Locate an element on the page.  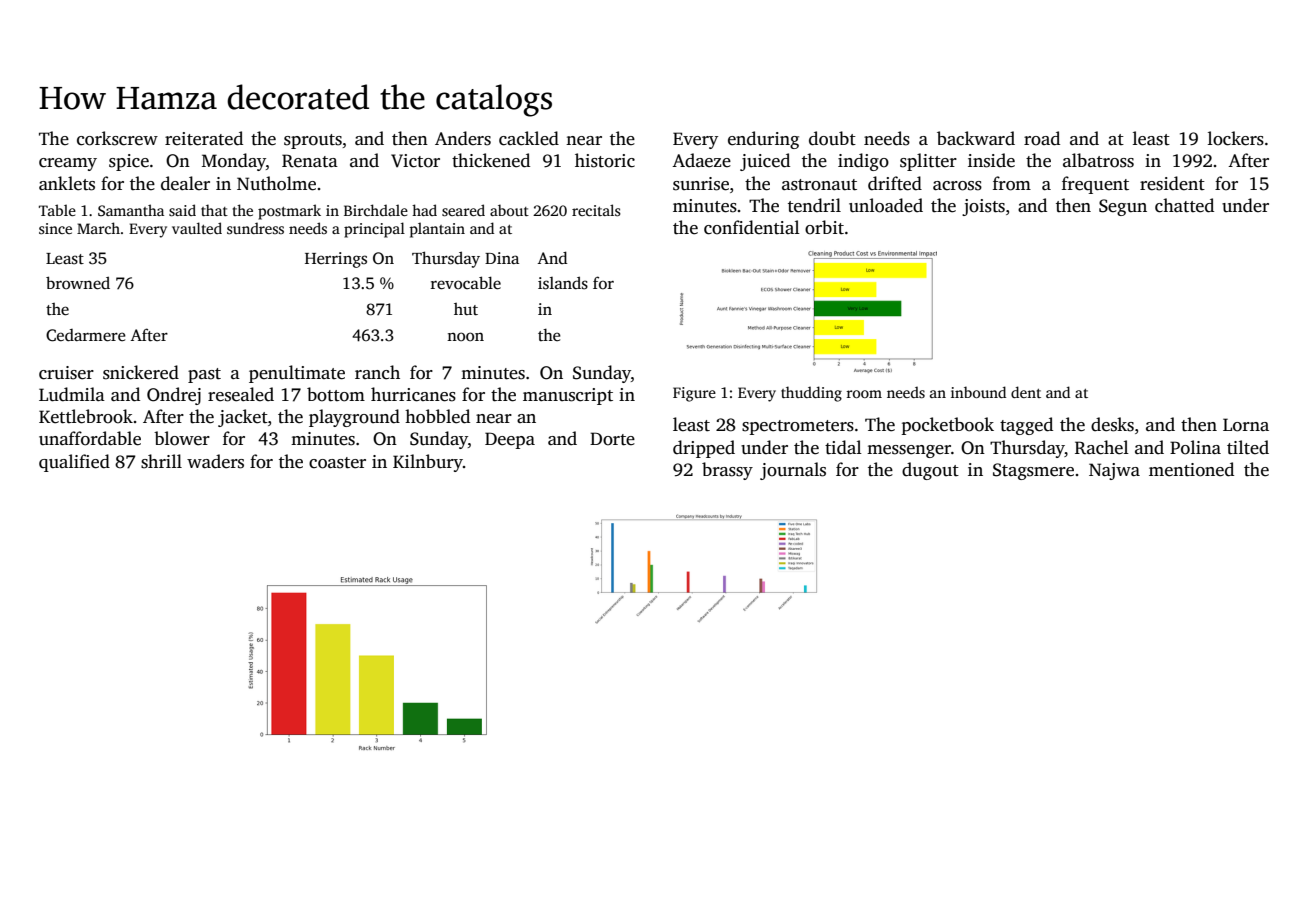
enduring is located at coordinates (763, 140).
